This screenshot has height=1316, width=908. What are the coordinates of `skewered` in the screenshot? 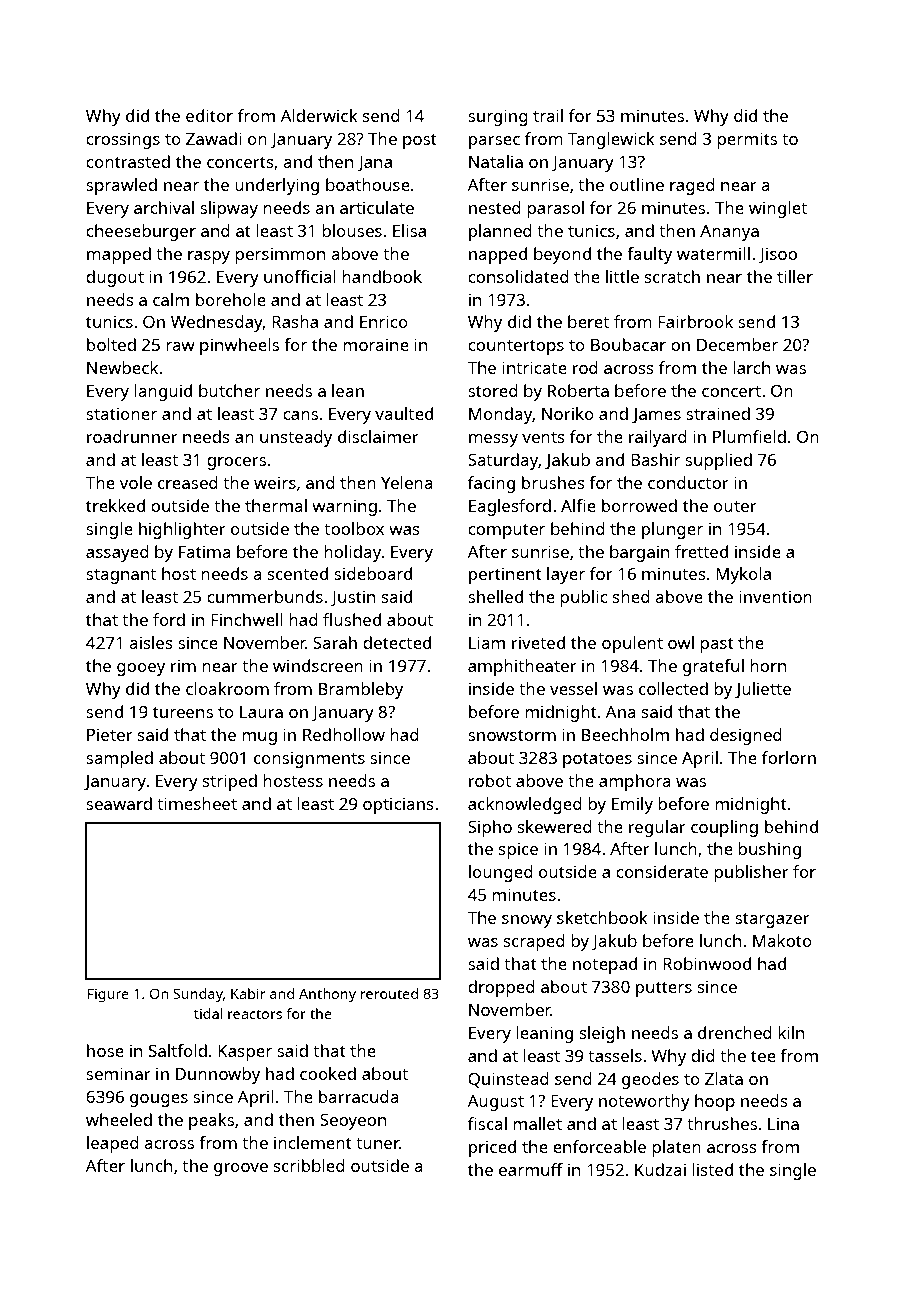 It's located at (555, 826).
